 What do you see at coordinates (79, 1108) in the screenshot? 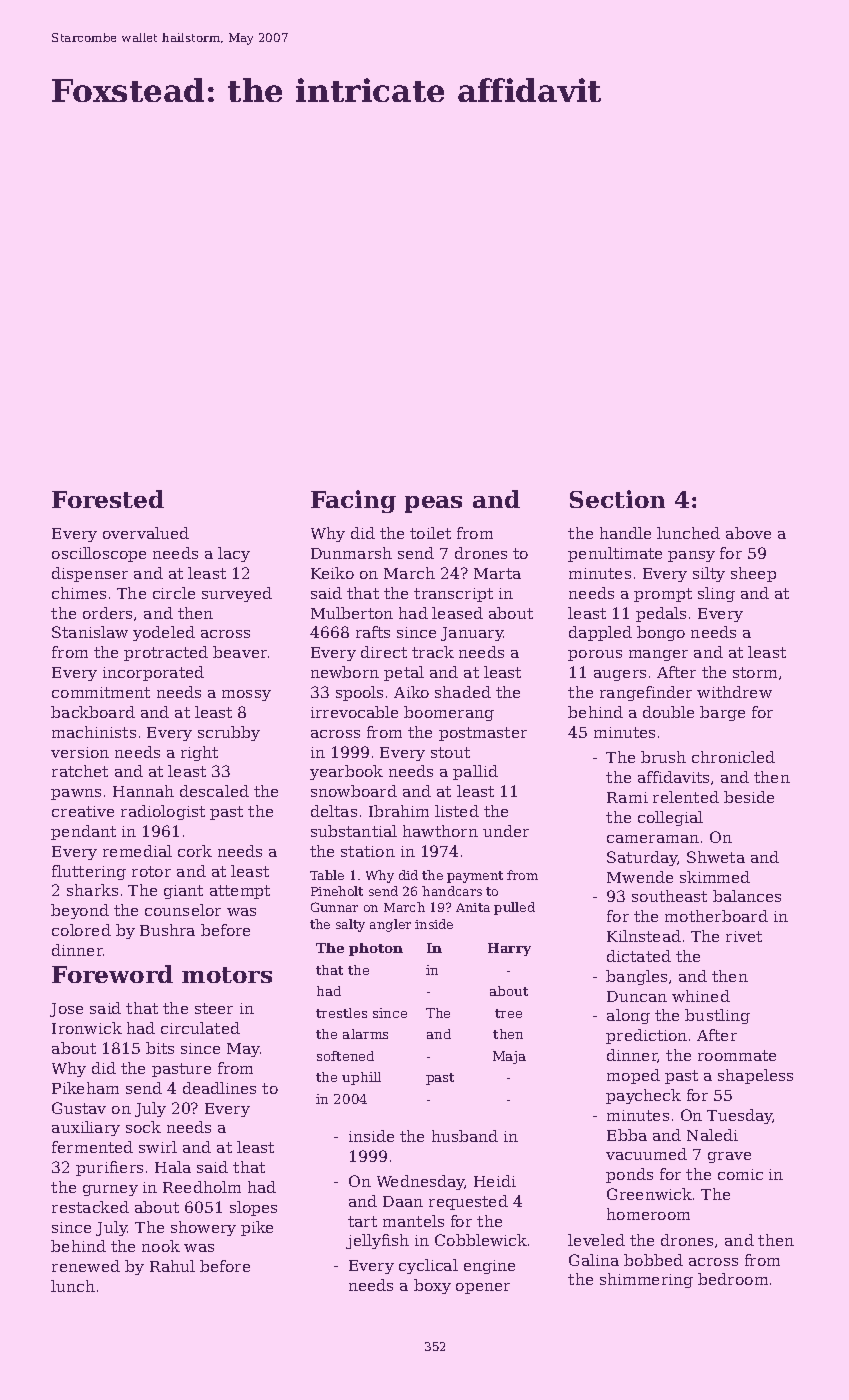
I see `Gustav` at bounding box center [79, 1108].
